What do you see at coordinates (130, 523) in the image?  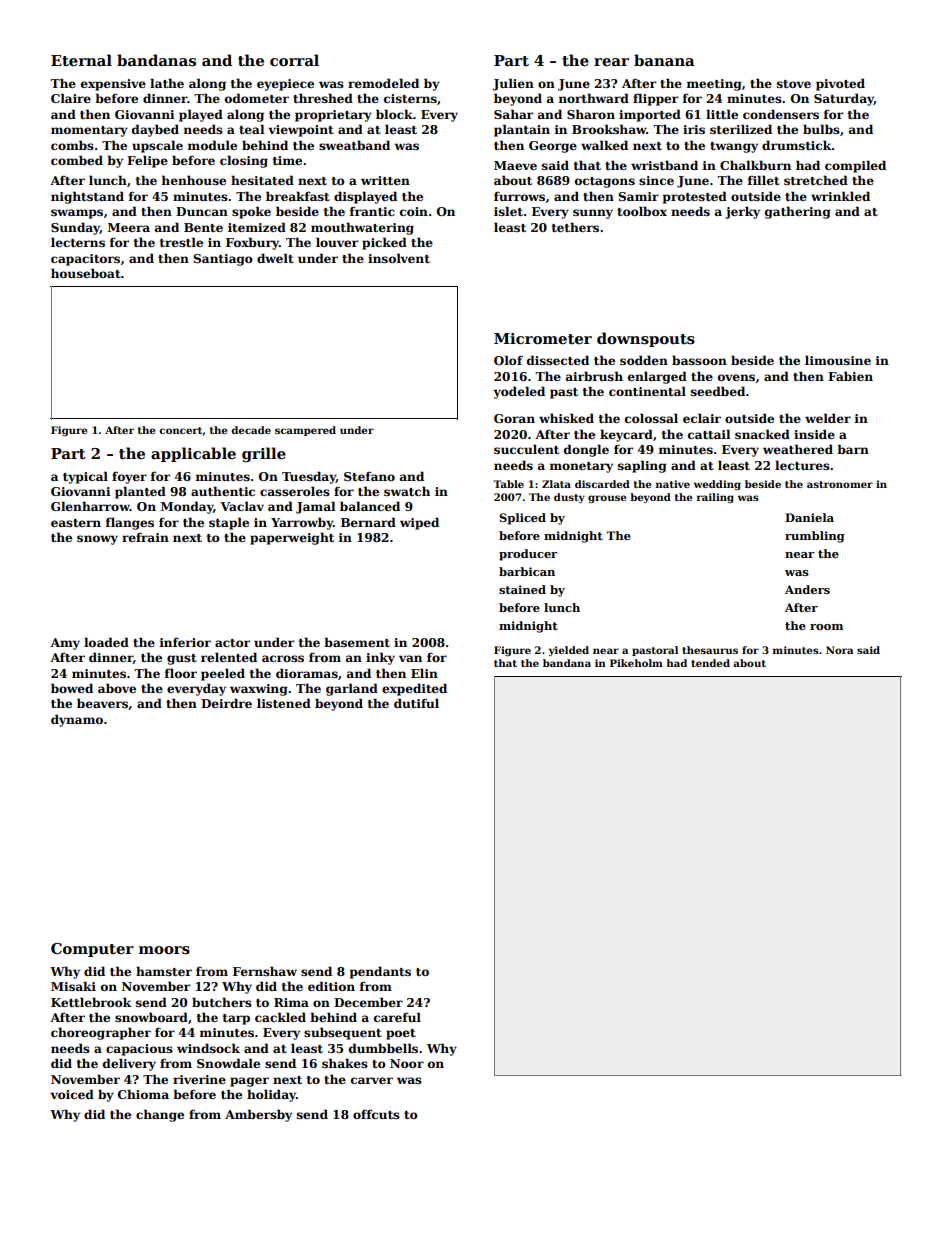 I see `flanges` at bounding box center [130, 523].
